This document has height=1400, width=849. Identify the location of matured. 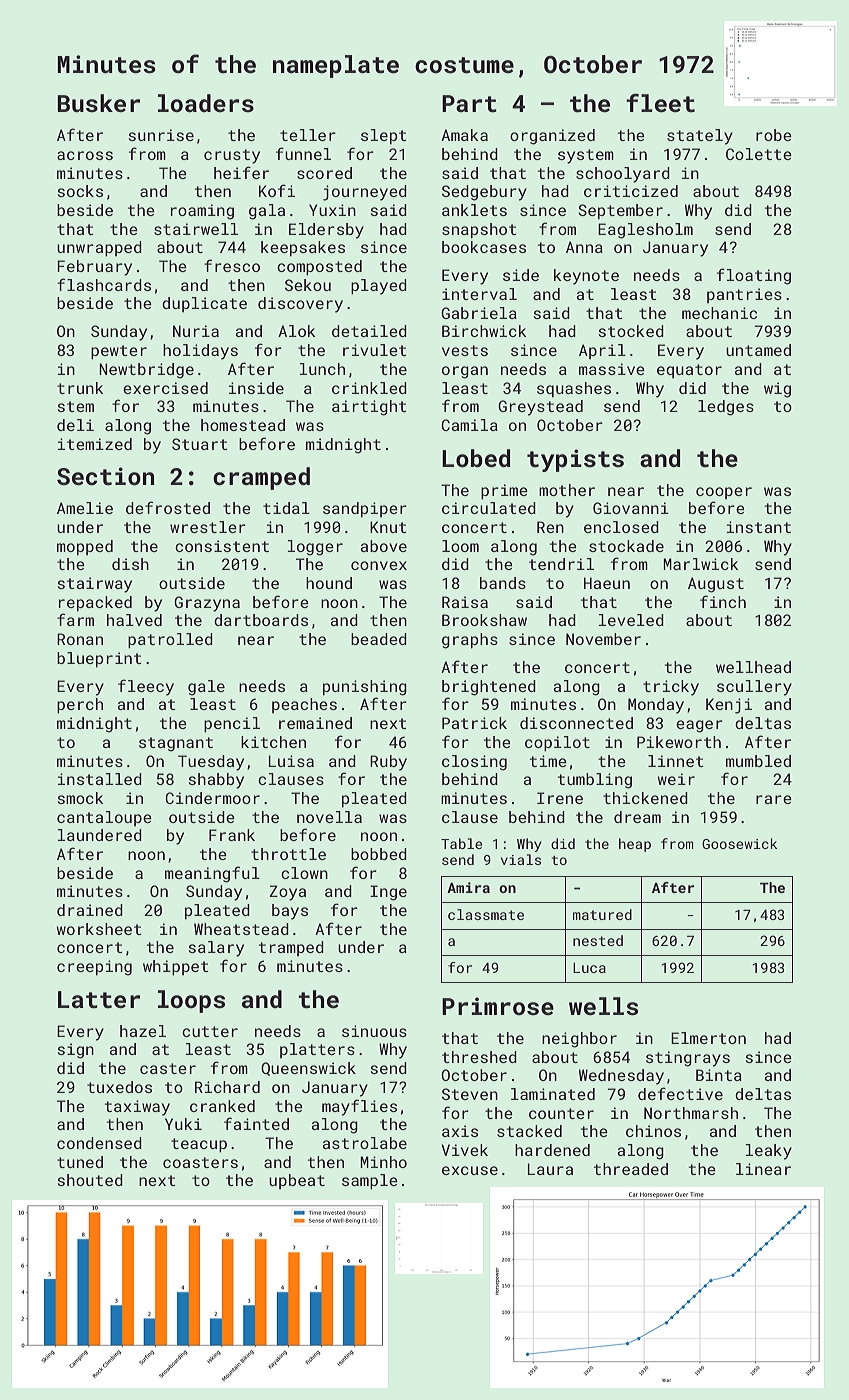
(602, 914).
